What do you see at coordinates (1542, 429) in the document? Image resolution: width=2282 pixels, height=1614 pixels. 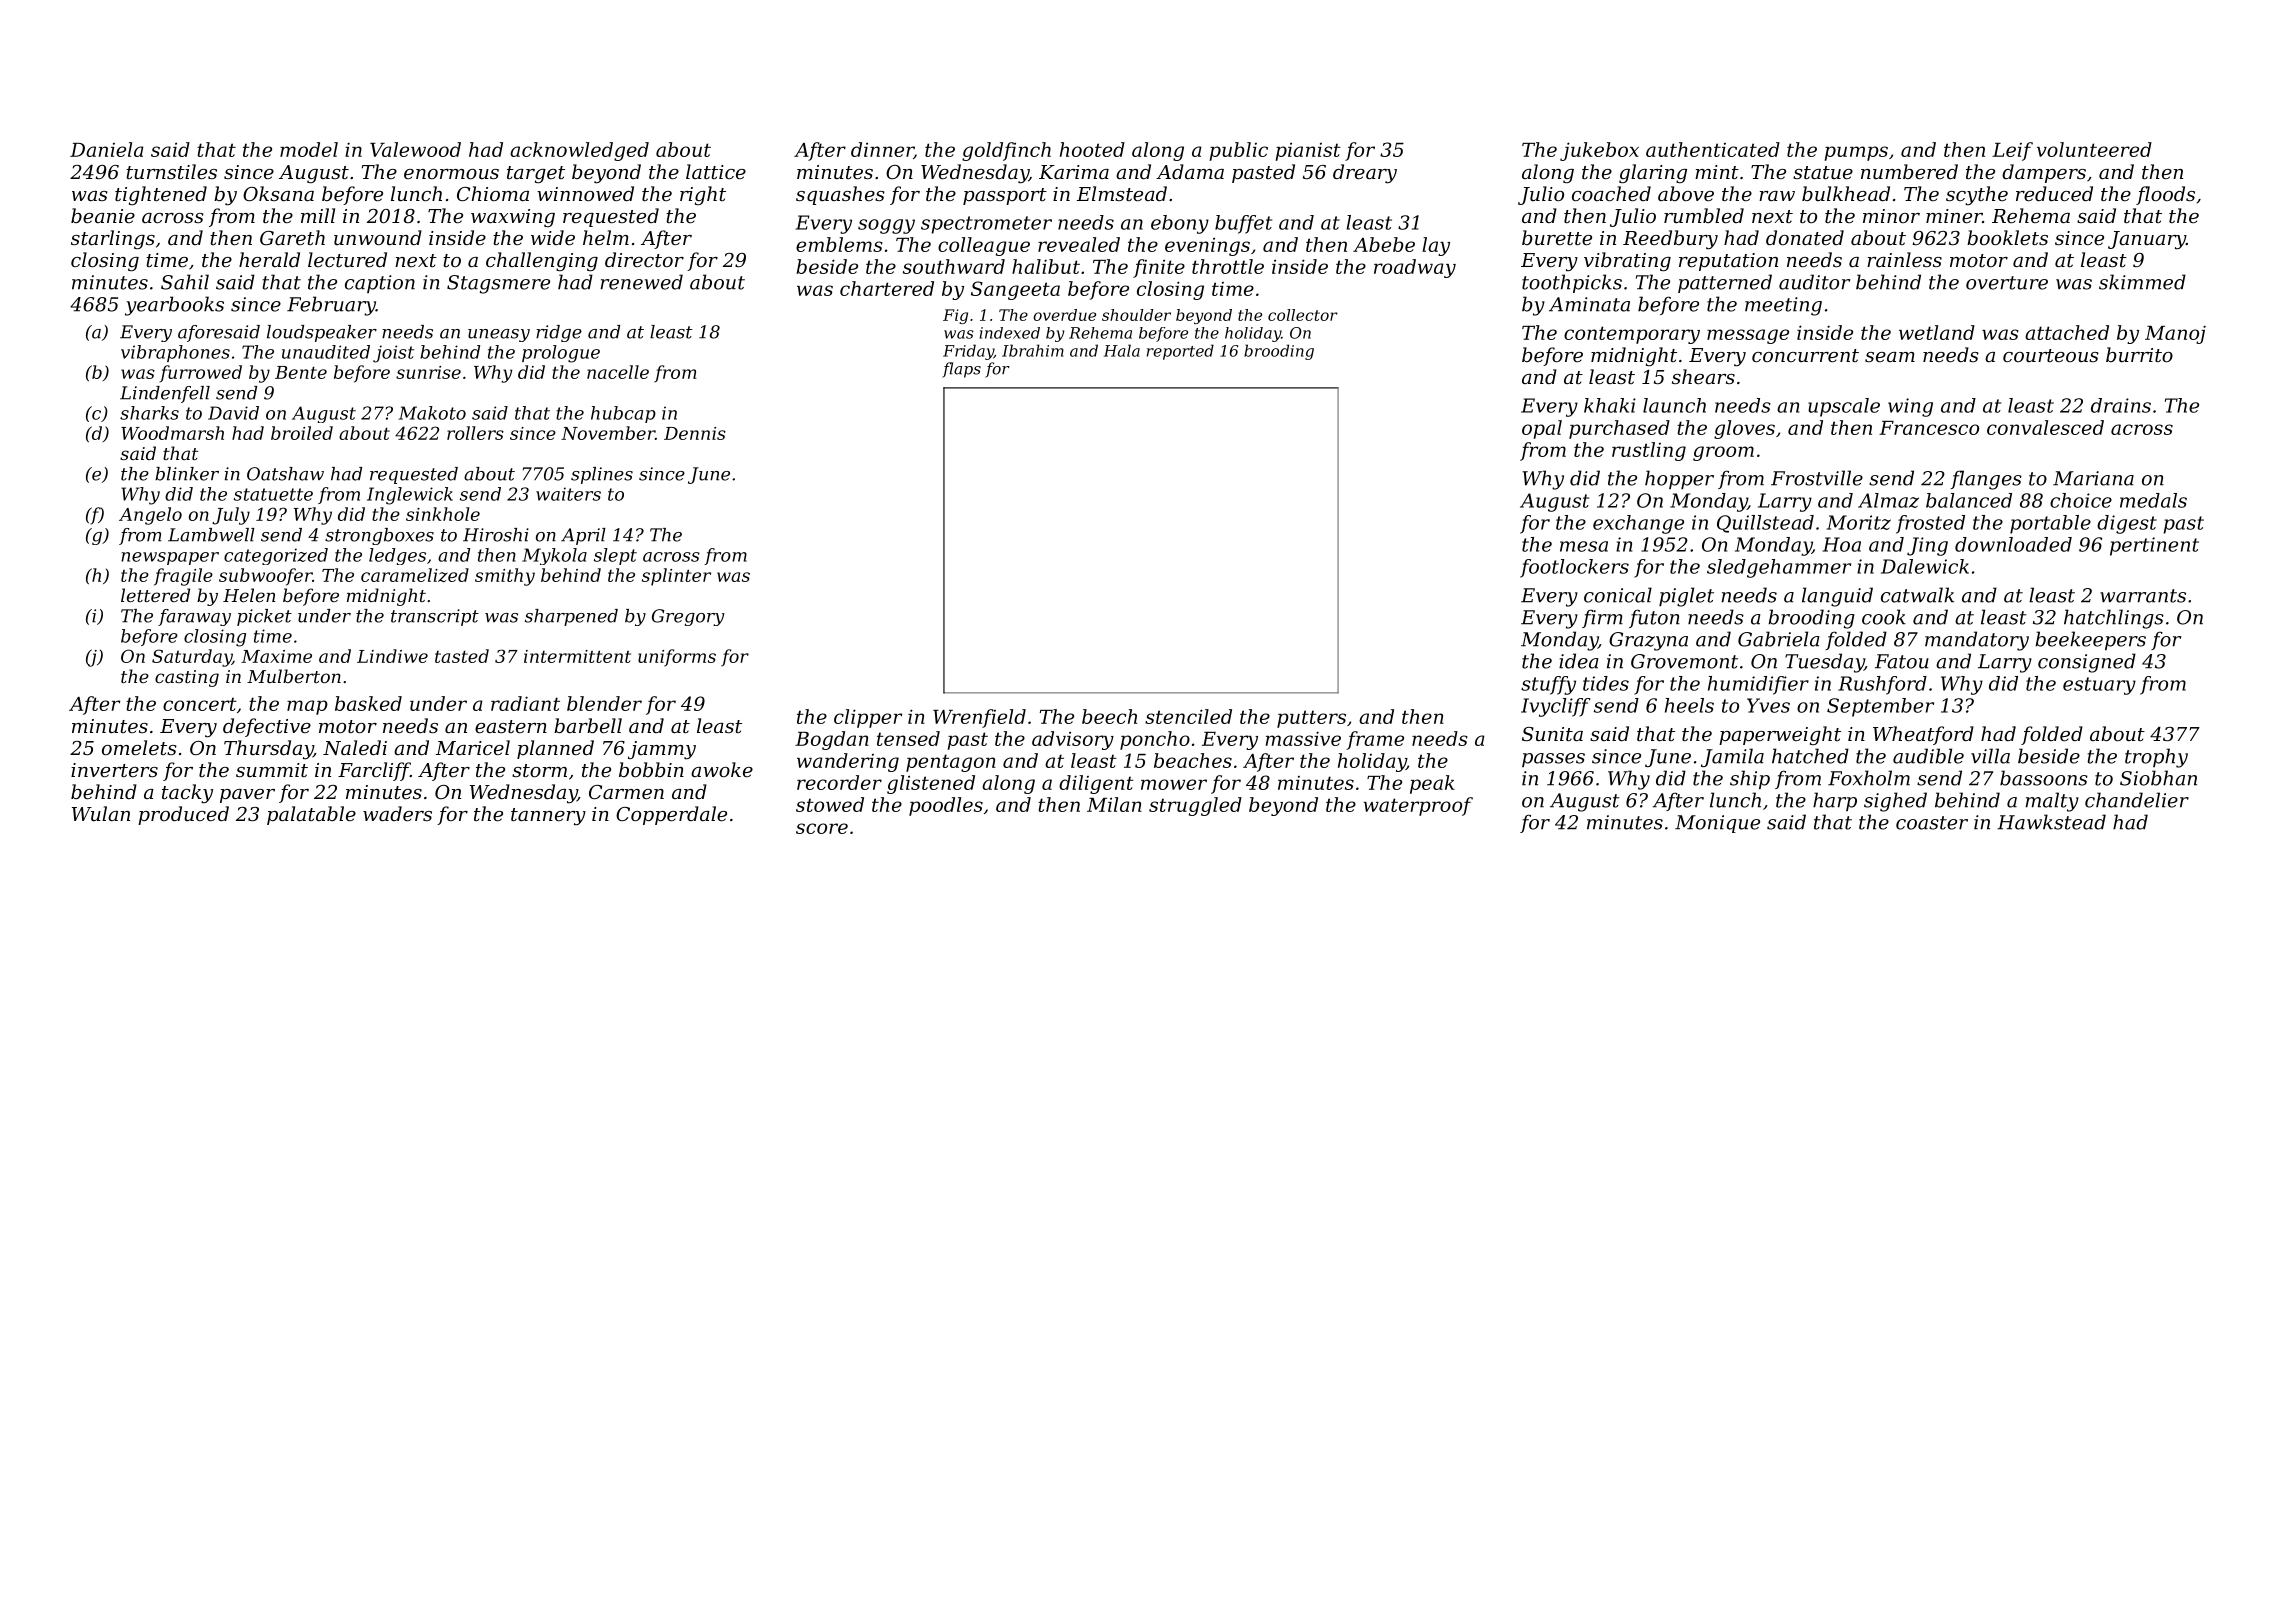 I see `opal` at bounding box center [1542, 429].
